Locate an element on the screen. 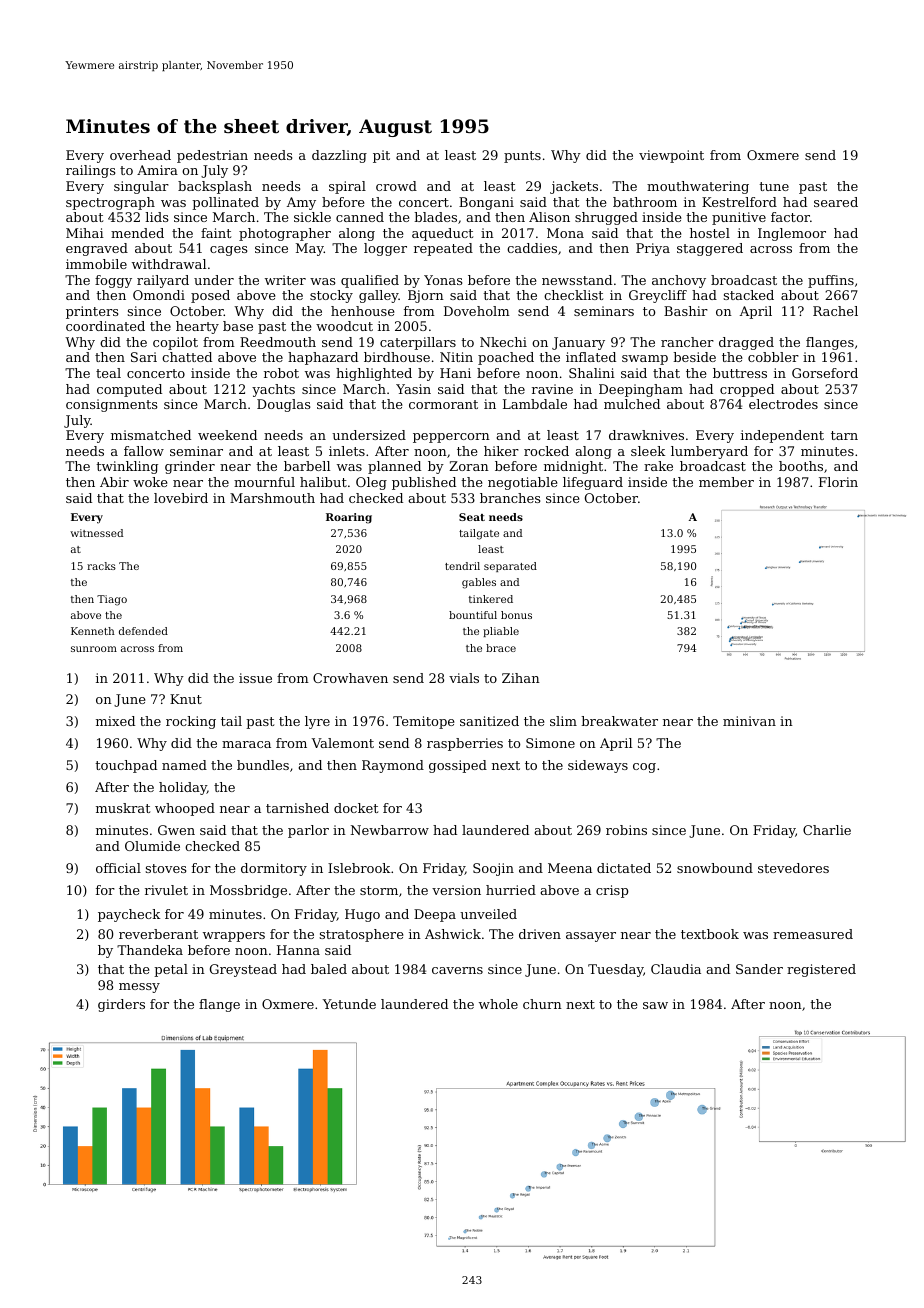  member is located at coordinates (726, 482).
